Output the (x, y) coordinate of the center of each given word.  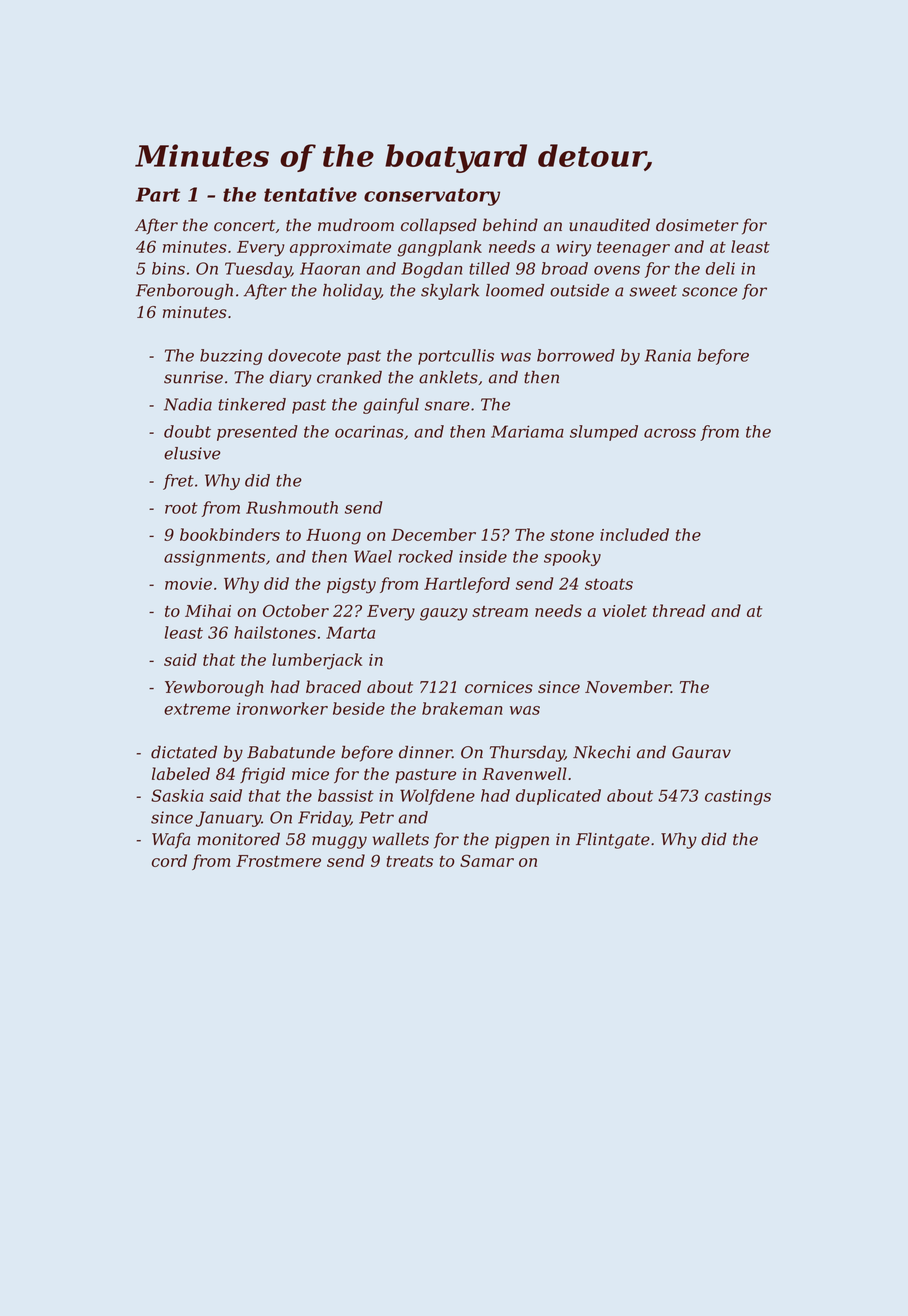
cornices (499, 687)
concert (244, 226)
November (628, 686)
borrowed (576, 355)
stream (500, 611)
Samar (487, 860)
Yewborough (214, 688)
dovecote (304, 355)
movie (188, 584)
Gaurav (701, 752)
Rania (668, 355)
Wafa (171, 840)
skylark (450, 292)
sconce (709, 292)
